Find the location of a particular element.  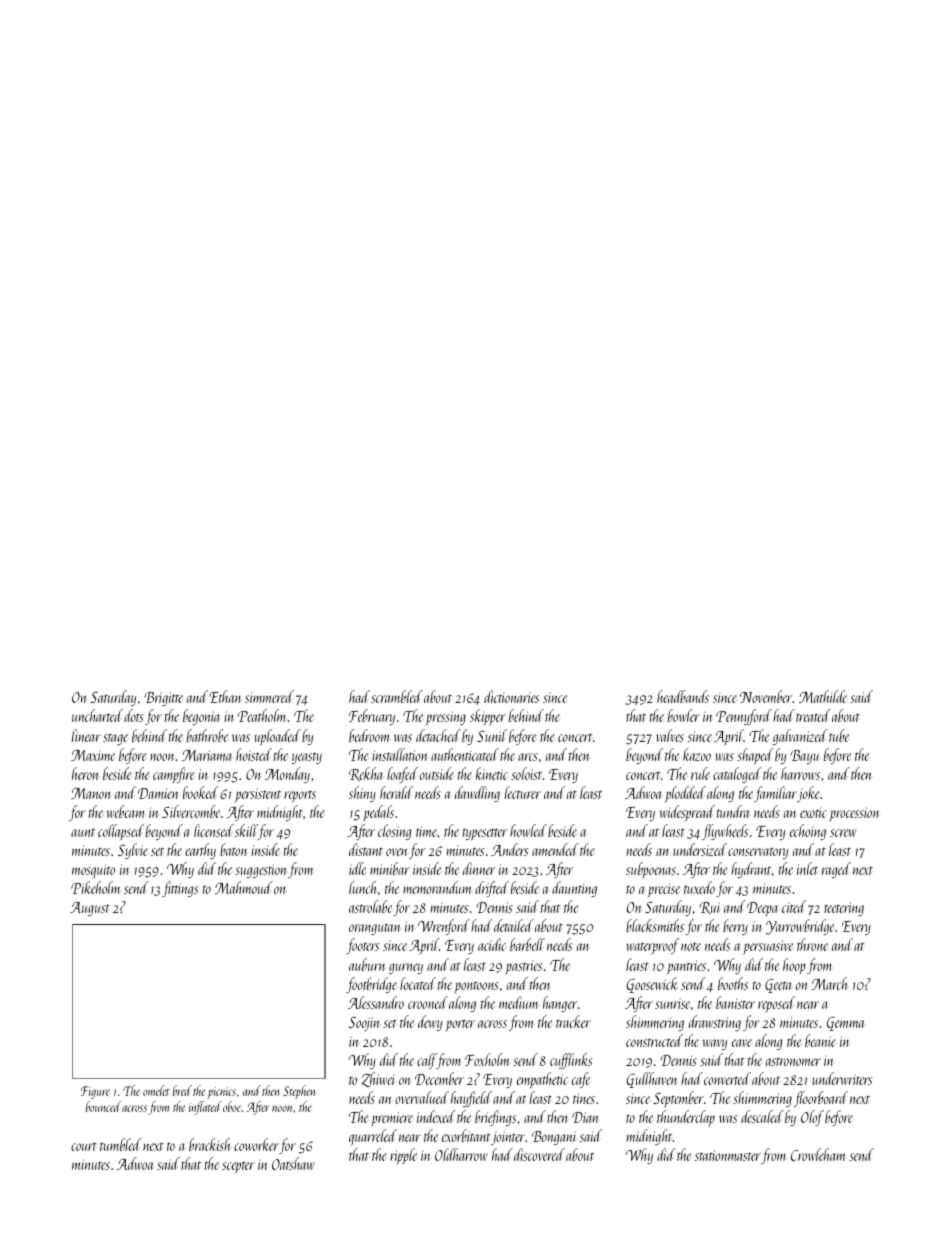

persistent is located at coordinates (258, 795).
